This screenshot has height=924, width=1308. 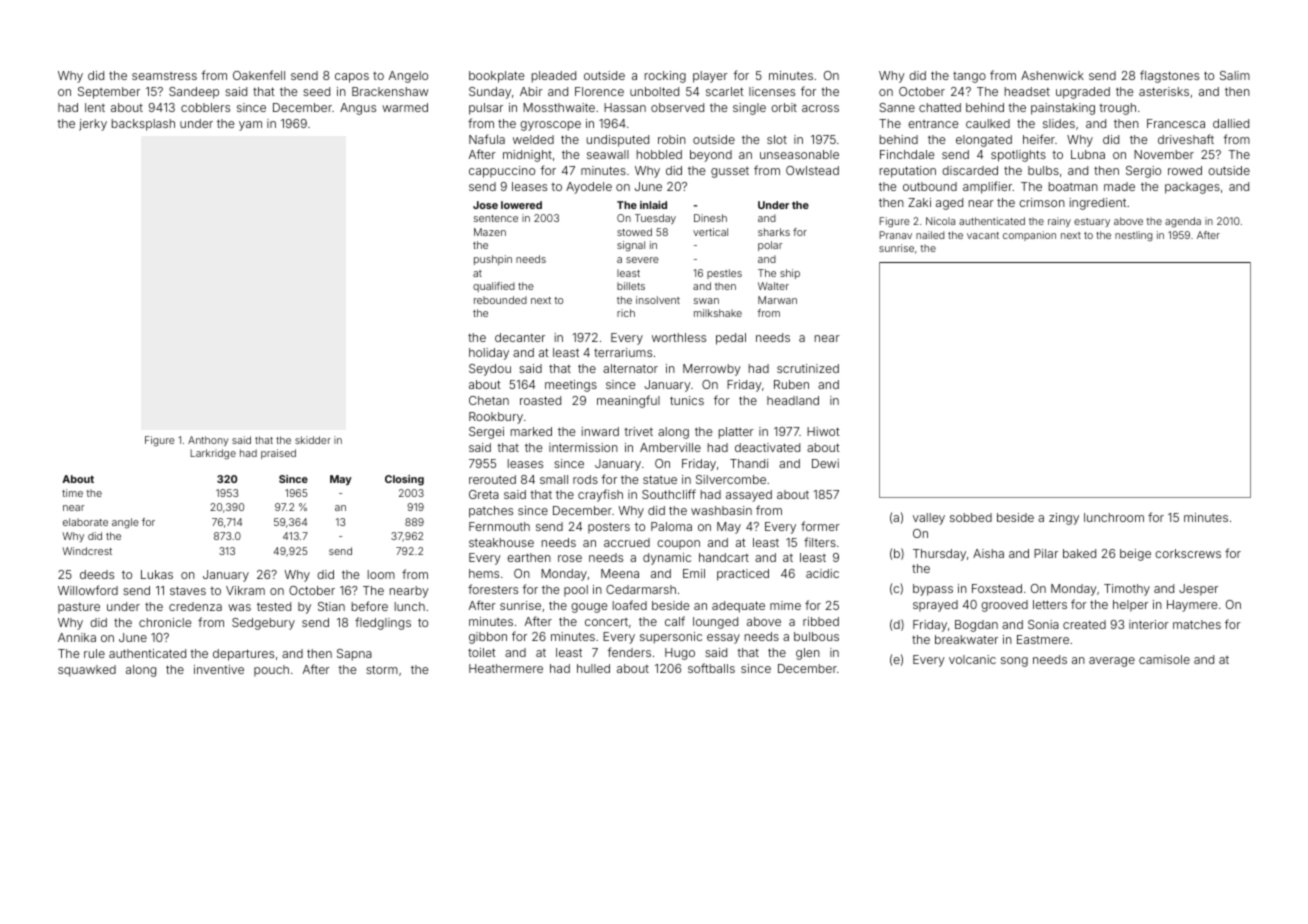 What do you see at coordinates (381, 574) in the screenshot?
I see `loom` at bounding box center [381, 574].
